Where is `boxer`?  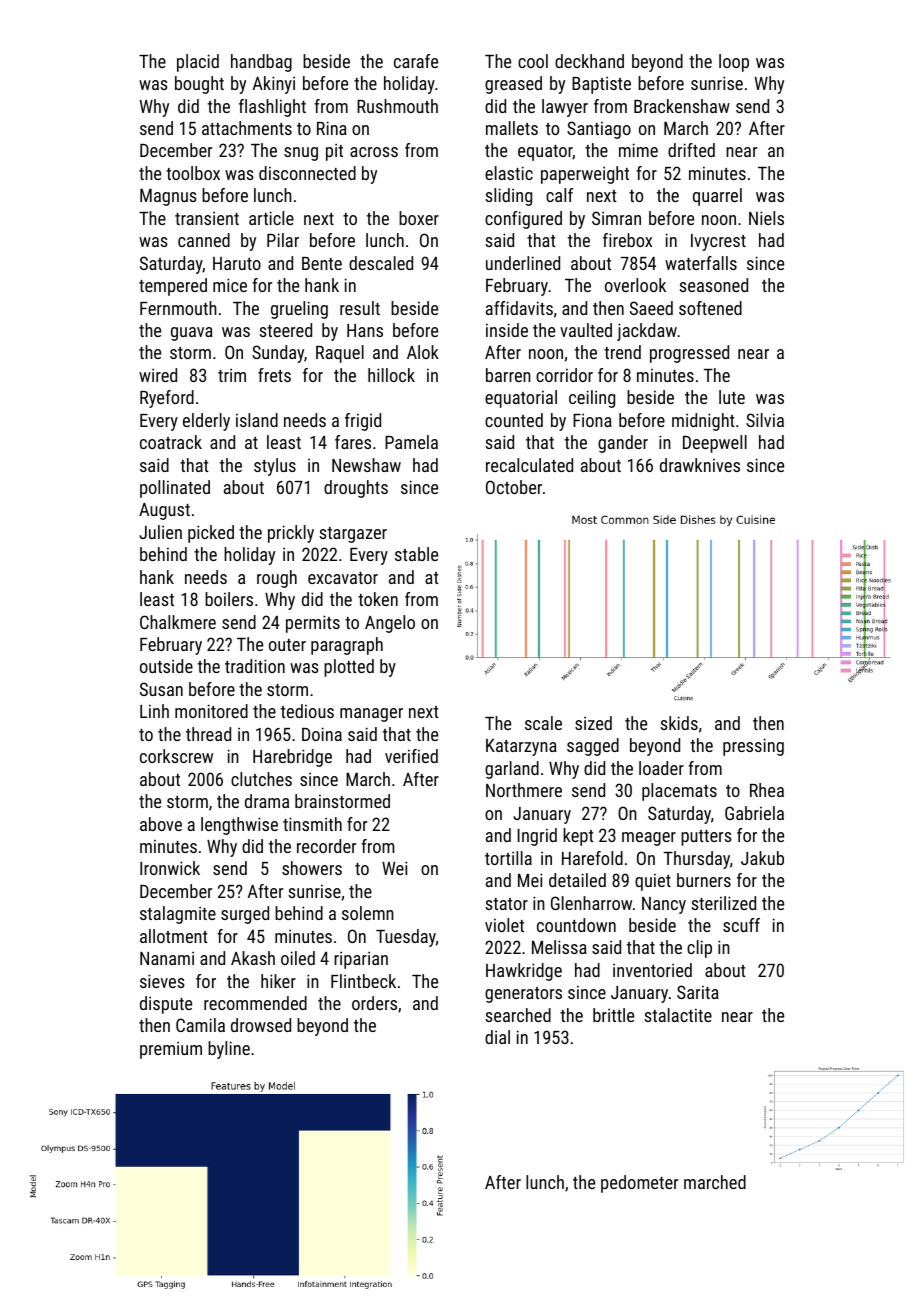 boxer is located at coordinates (419, 218).
